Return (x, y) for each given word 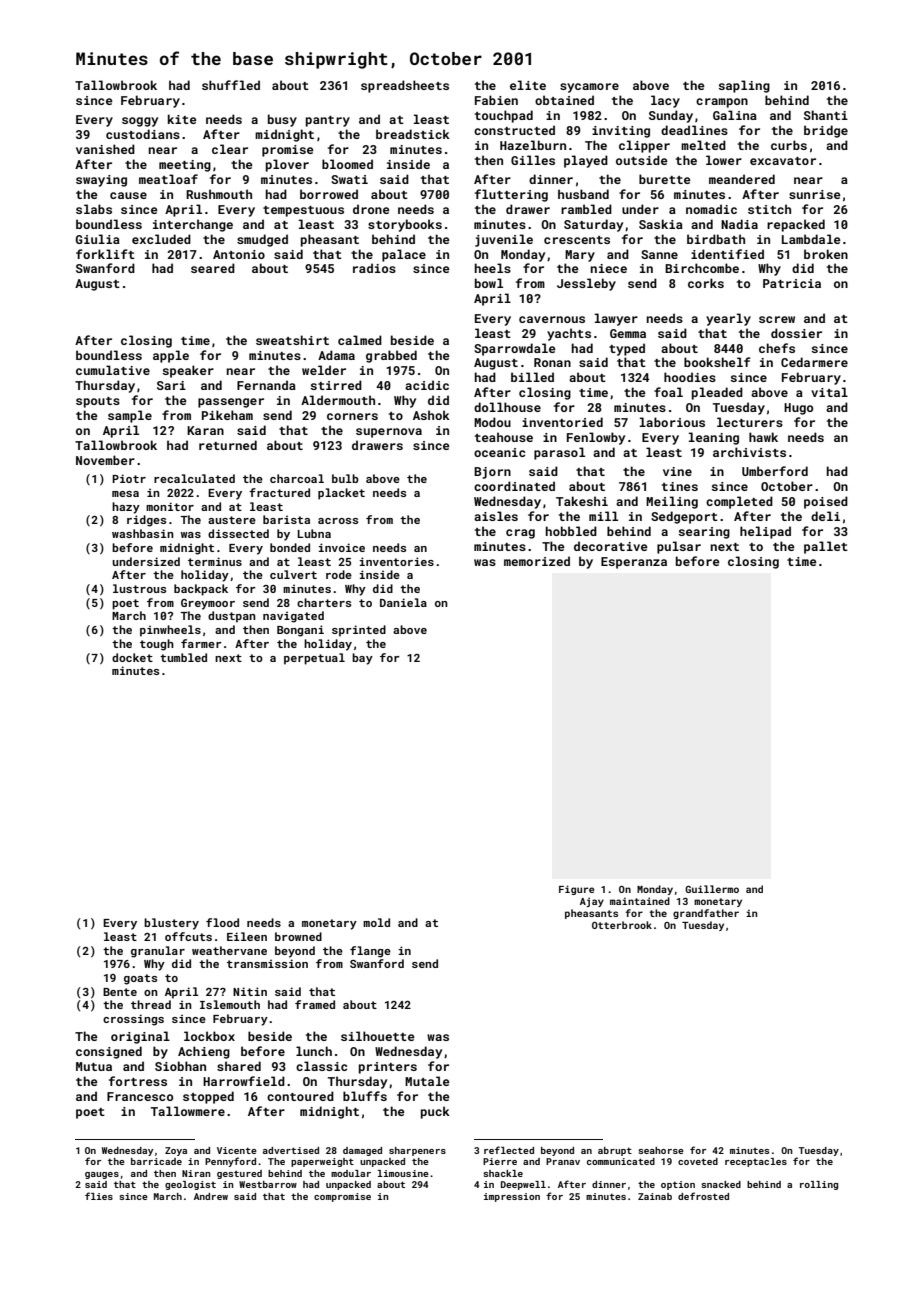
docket (132, 657)
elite (528, 85)
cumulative (113, 370)
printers (388, 1068)
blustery (171, 924)
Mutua (94, 1066)
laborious (672, 422)
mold (376, 922)
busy (282, 120)
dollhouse (507, 407)
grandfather (706, 914)
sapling (744, 86)
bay (362, 659)
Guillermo (712, 889)
